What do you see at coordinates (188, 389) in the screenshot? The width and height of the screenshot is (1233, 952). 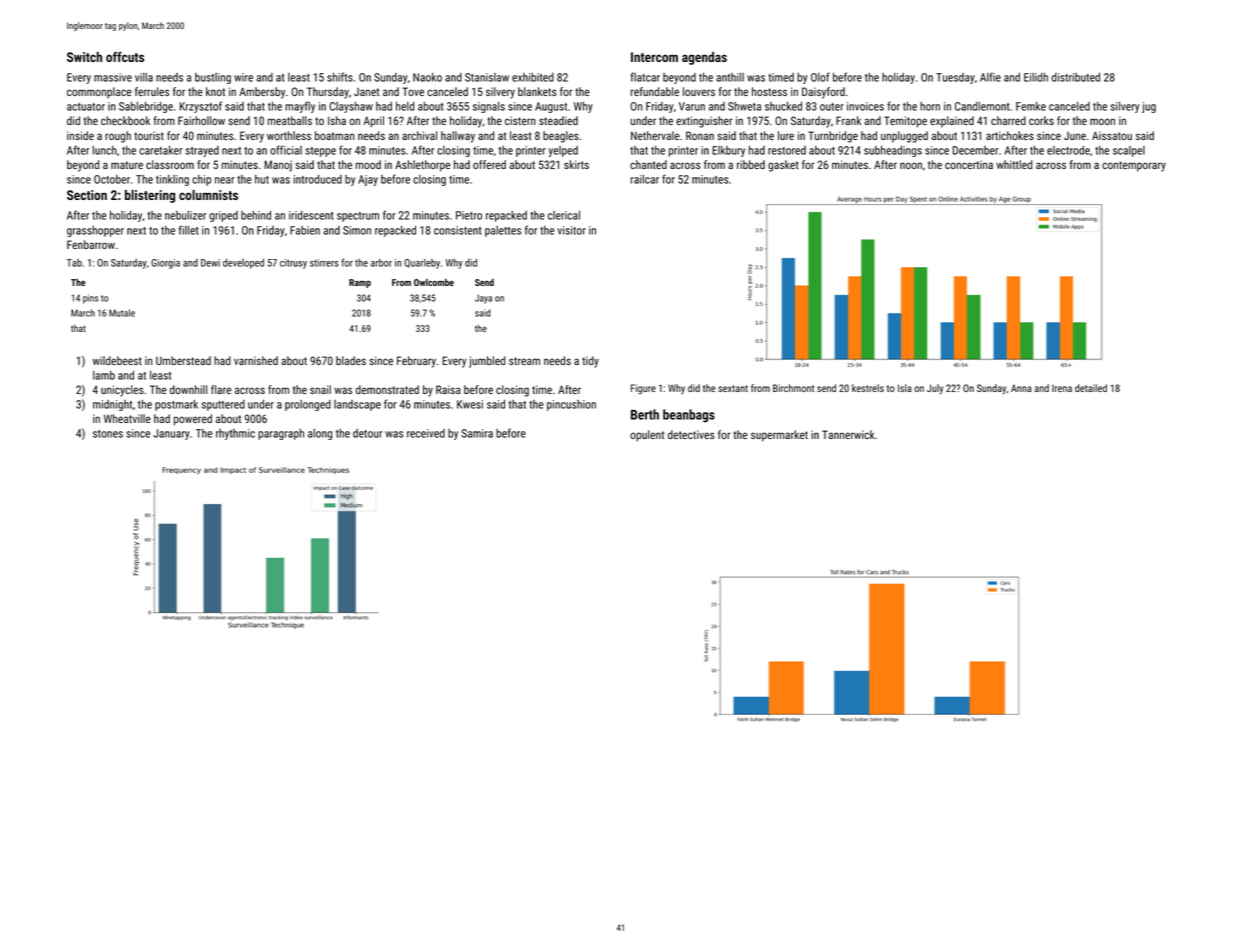 I see `downhill` at bounding box center [188, 389].
